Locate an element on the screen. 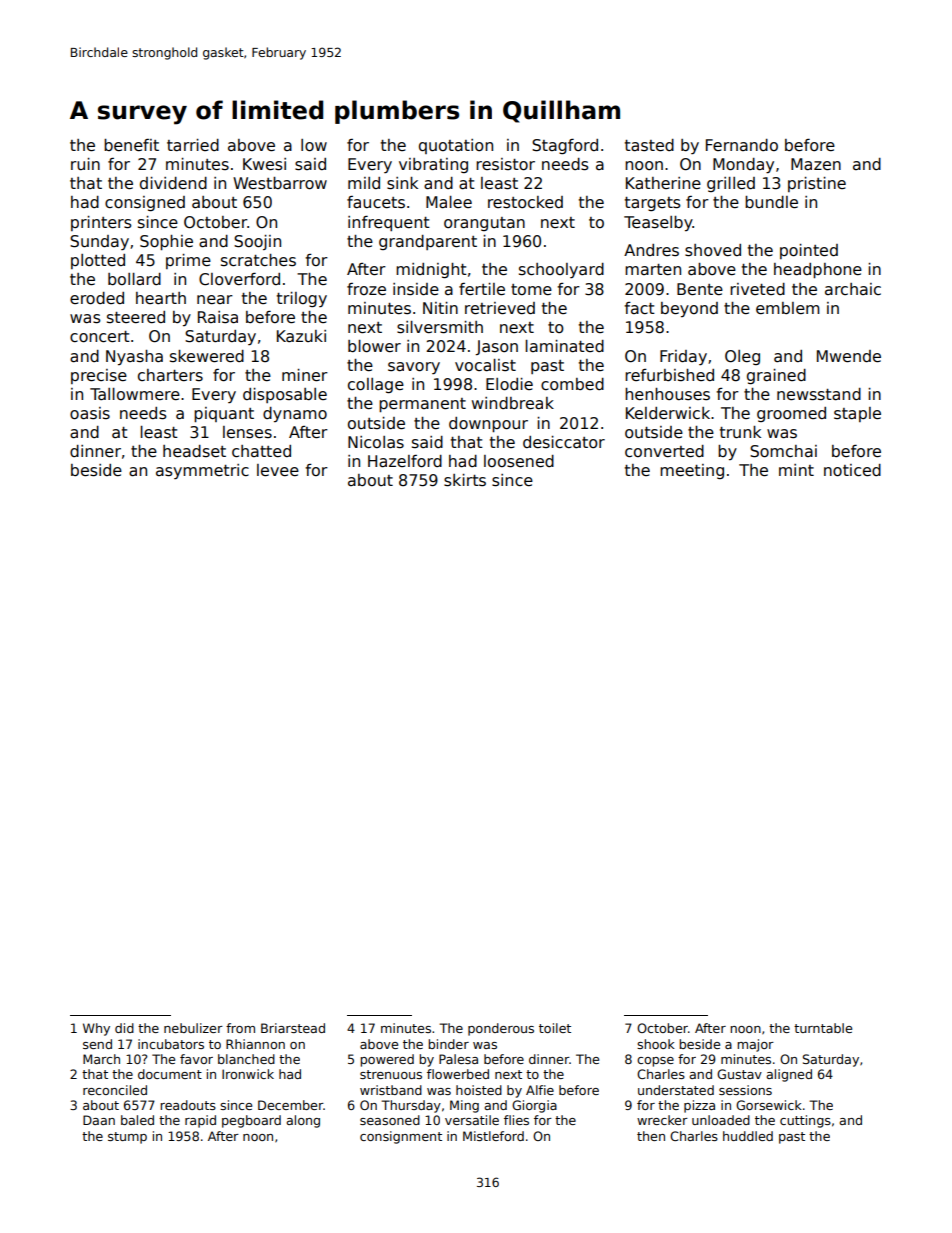  ponderous is located at coordinates (501, 1029).
